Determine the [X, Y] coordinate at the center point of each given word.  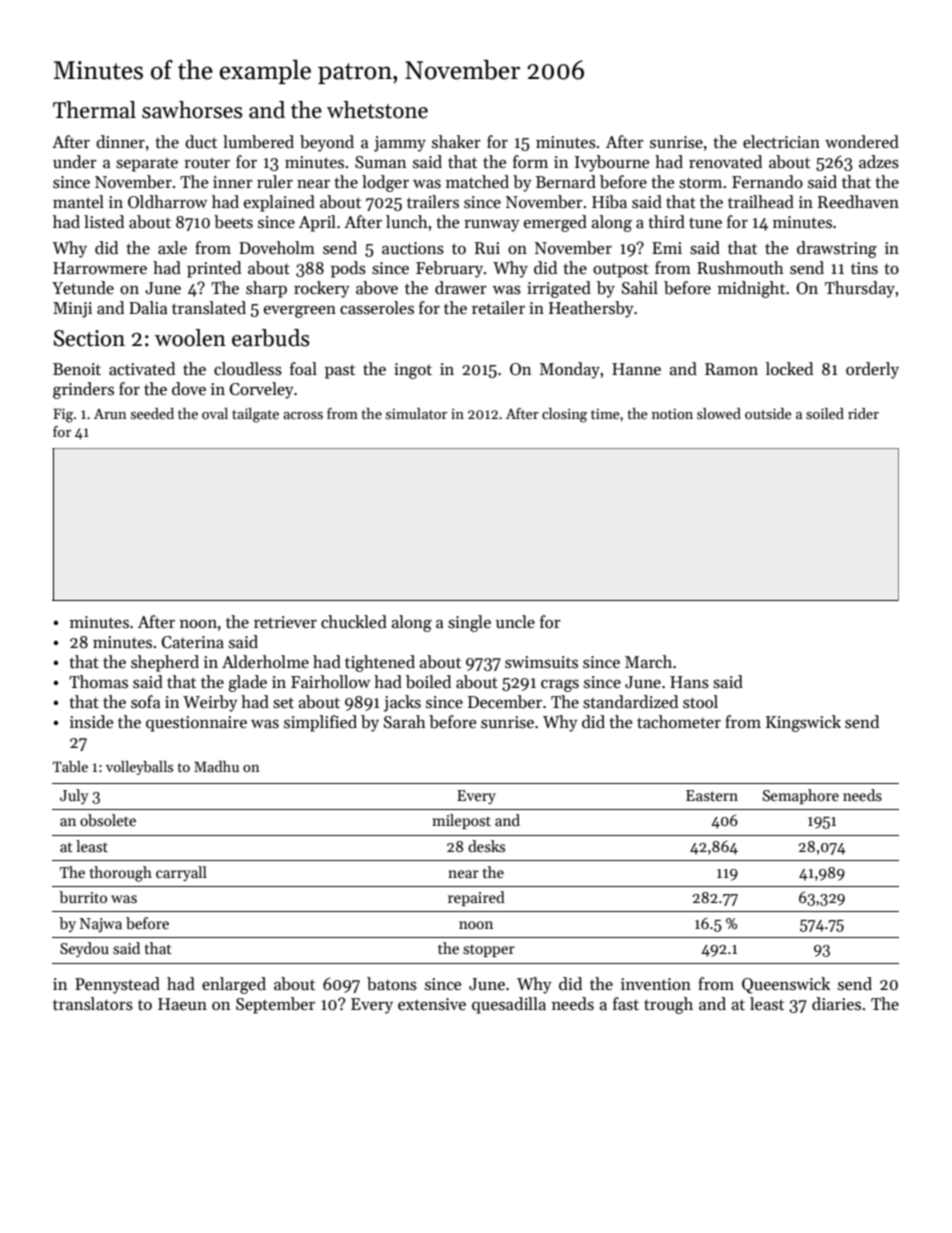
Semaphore [801, 796]
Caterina [193, 642]
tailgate [255, 415]
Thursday [860, 289]
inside [91, 722]
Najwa [101, 925]
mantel [78, 202]
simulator [416, 413]
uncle [515, 622]
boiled [428, 682]
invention [656, 984]
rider [863, 413]
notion [672, 413]
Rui [487, 248]
